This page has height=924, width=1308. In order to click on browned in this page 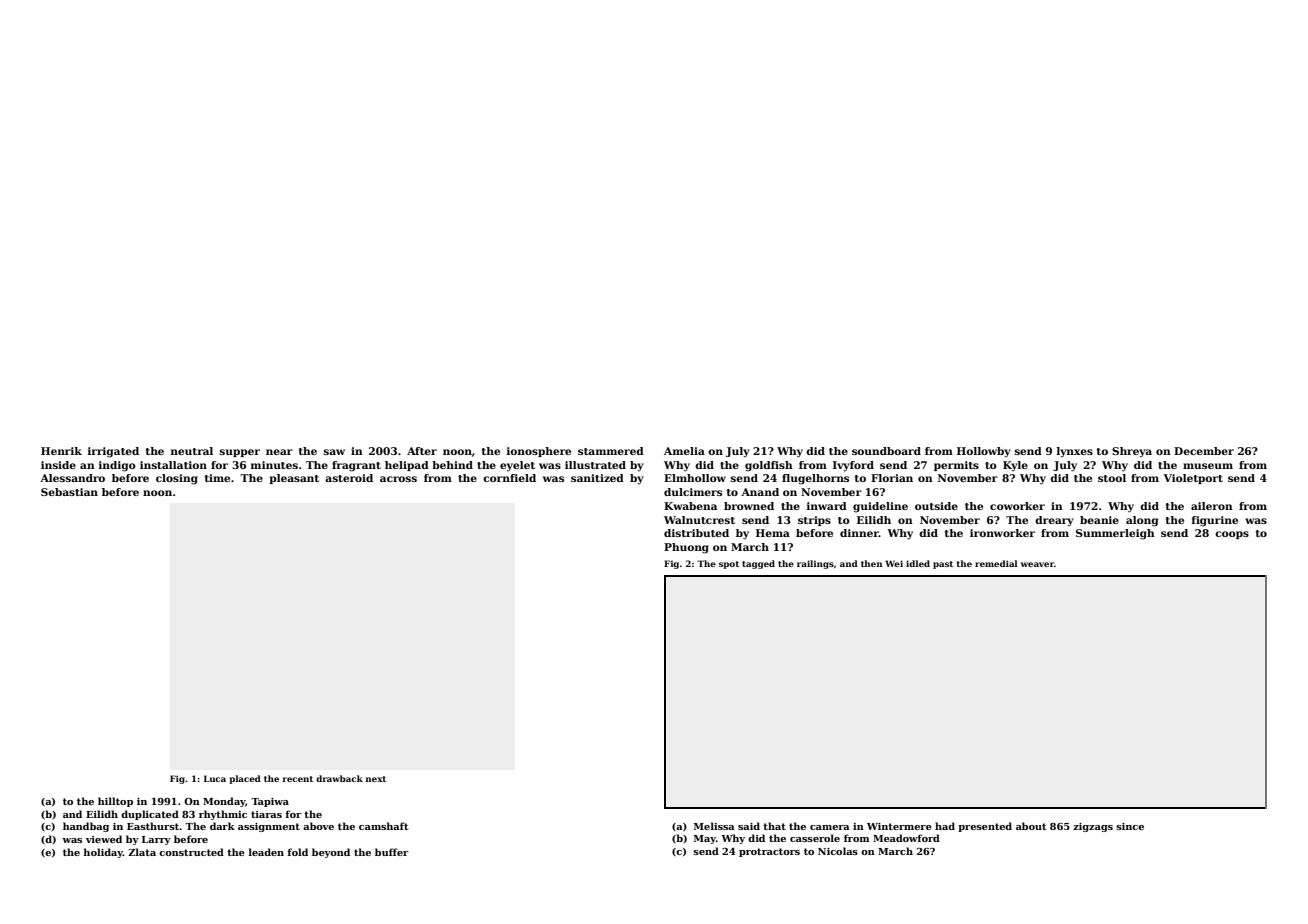, I will do `click(749, 506)`.
